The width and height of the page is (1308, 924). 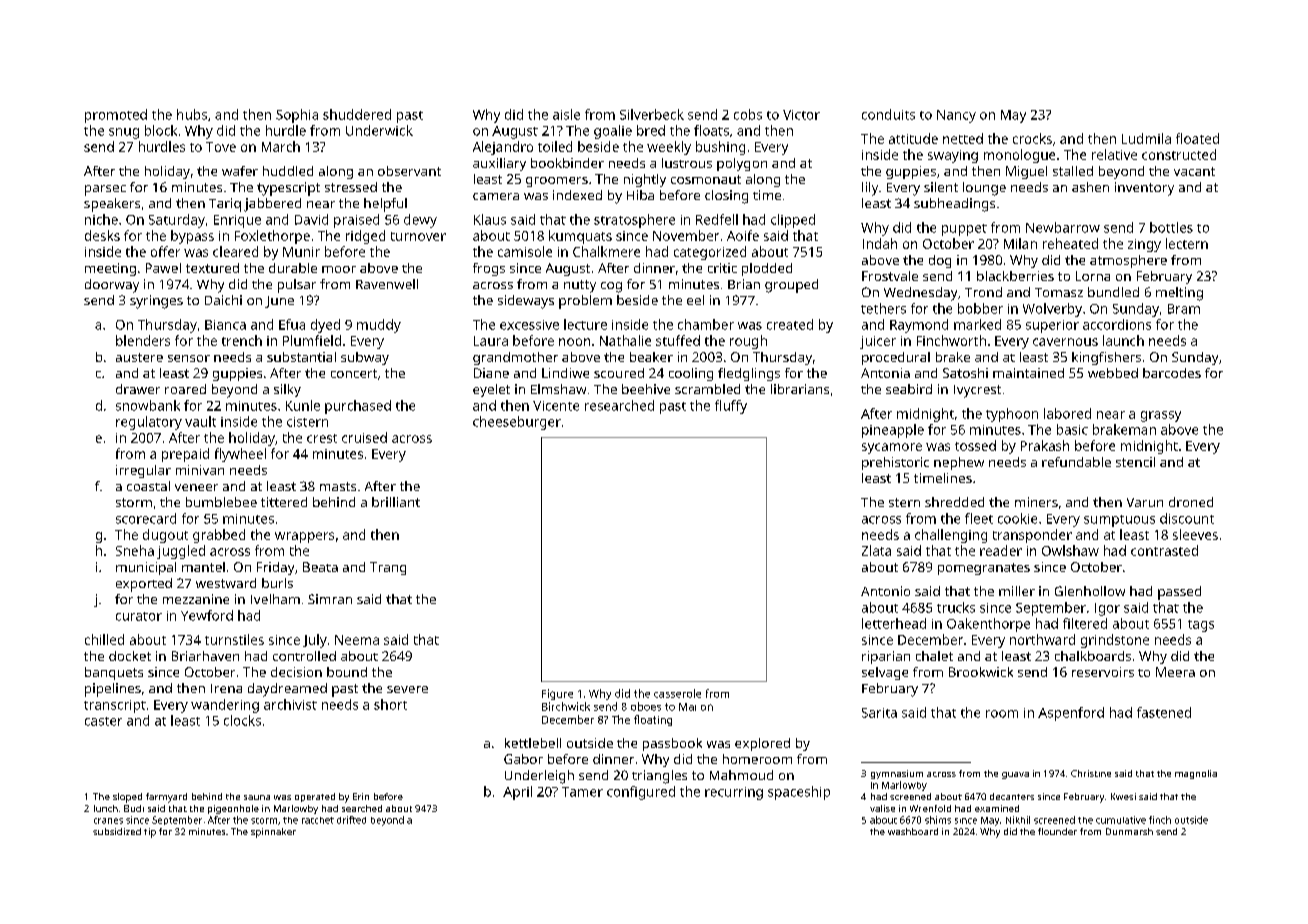 What do you see at coordinates (741, 775) in the page?
I see `Mahmoud` at bounding box center [741, 775].
